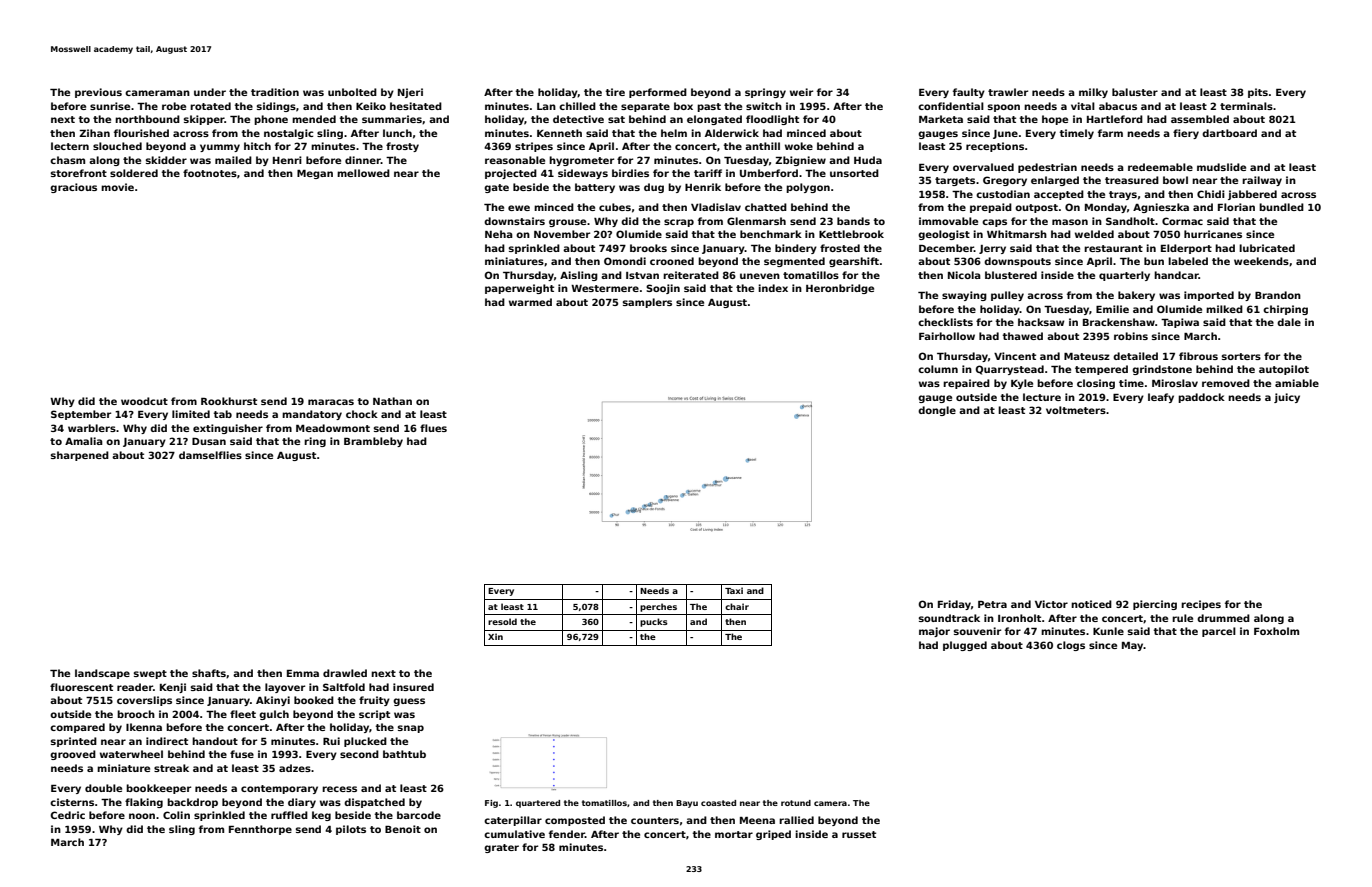  Describe the element at coordinates (615, 92) in the screenshot. I see `tire` at that location.
